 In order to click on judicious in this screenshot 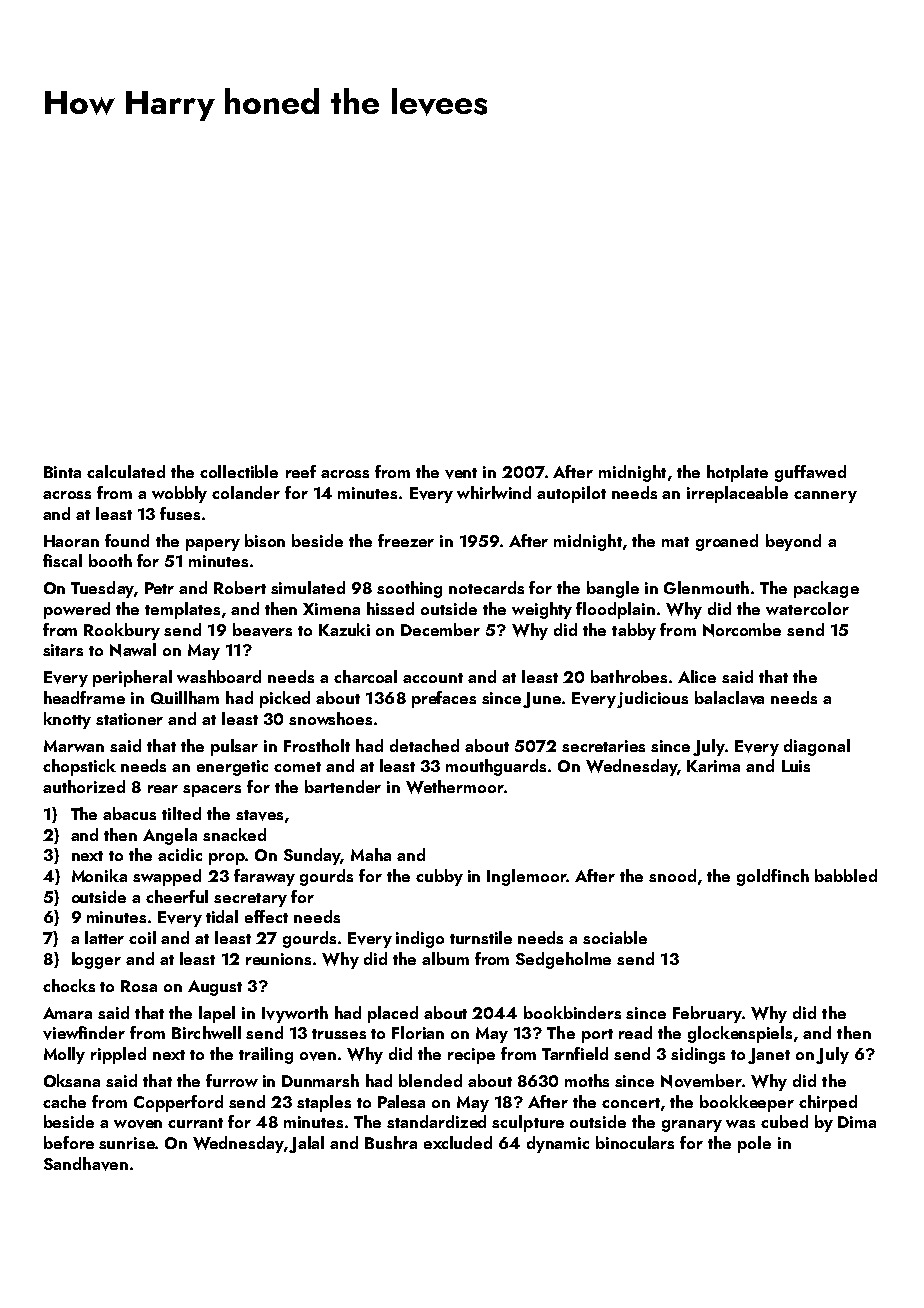, I will do `click(652, 699)`.
